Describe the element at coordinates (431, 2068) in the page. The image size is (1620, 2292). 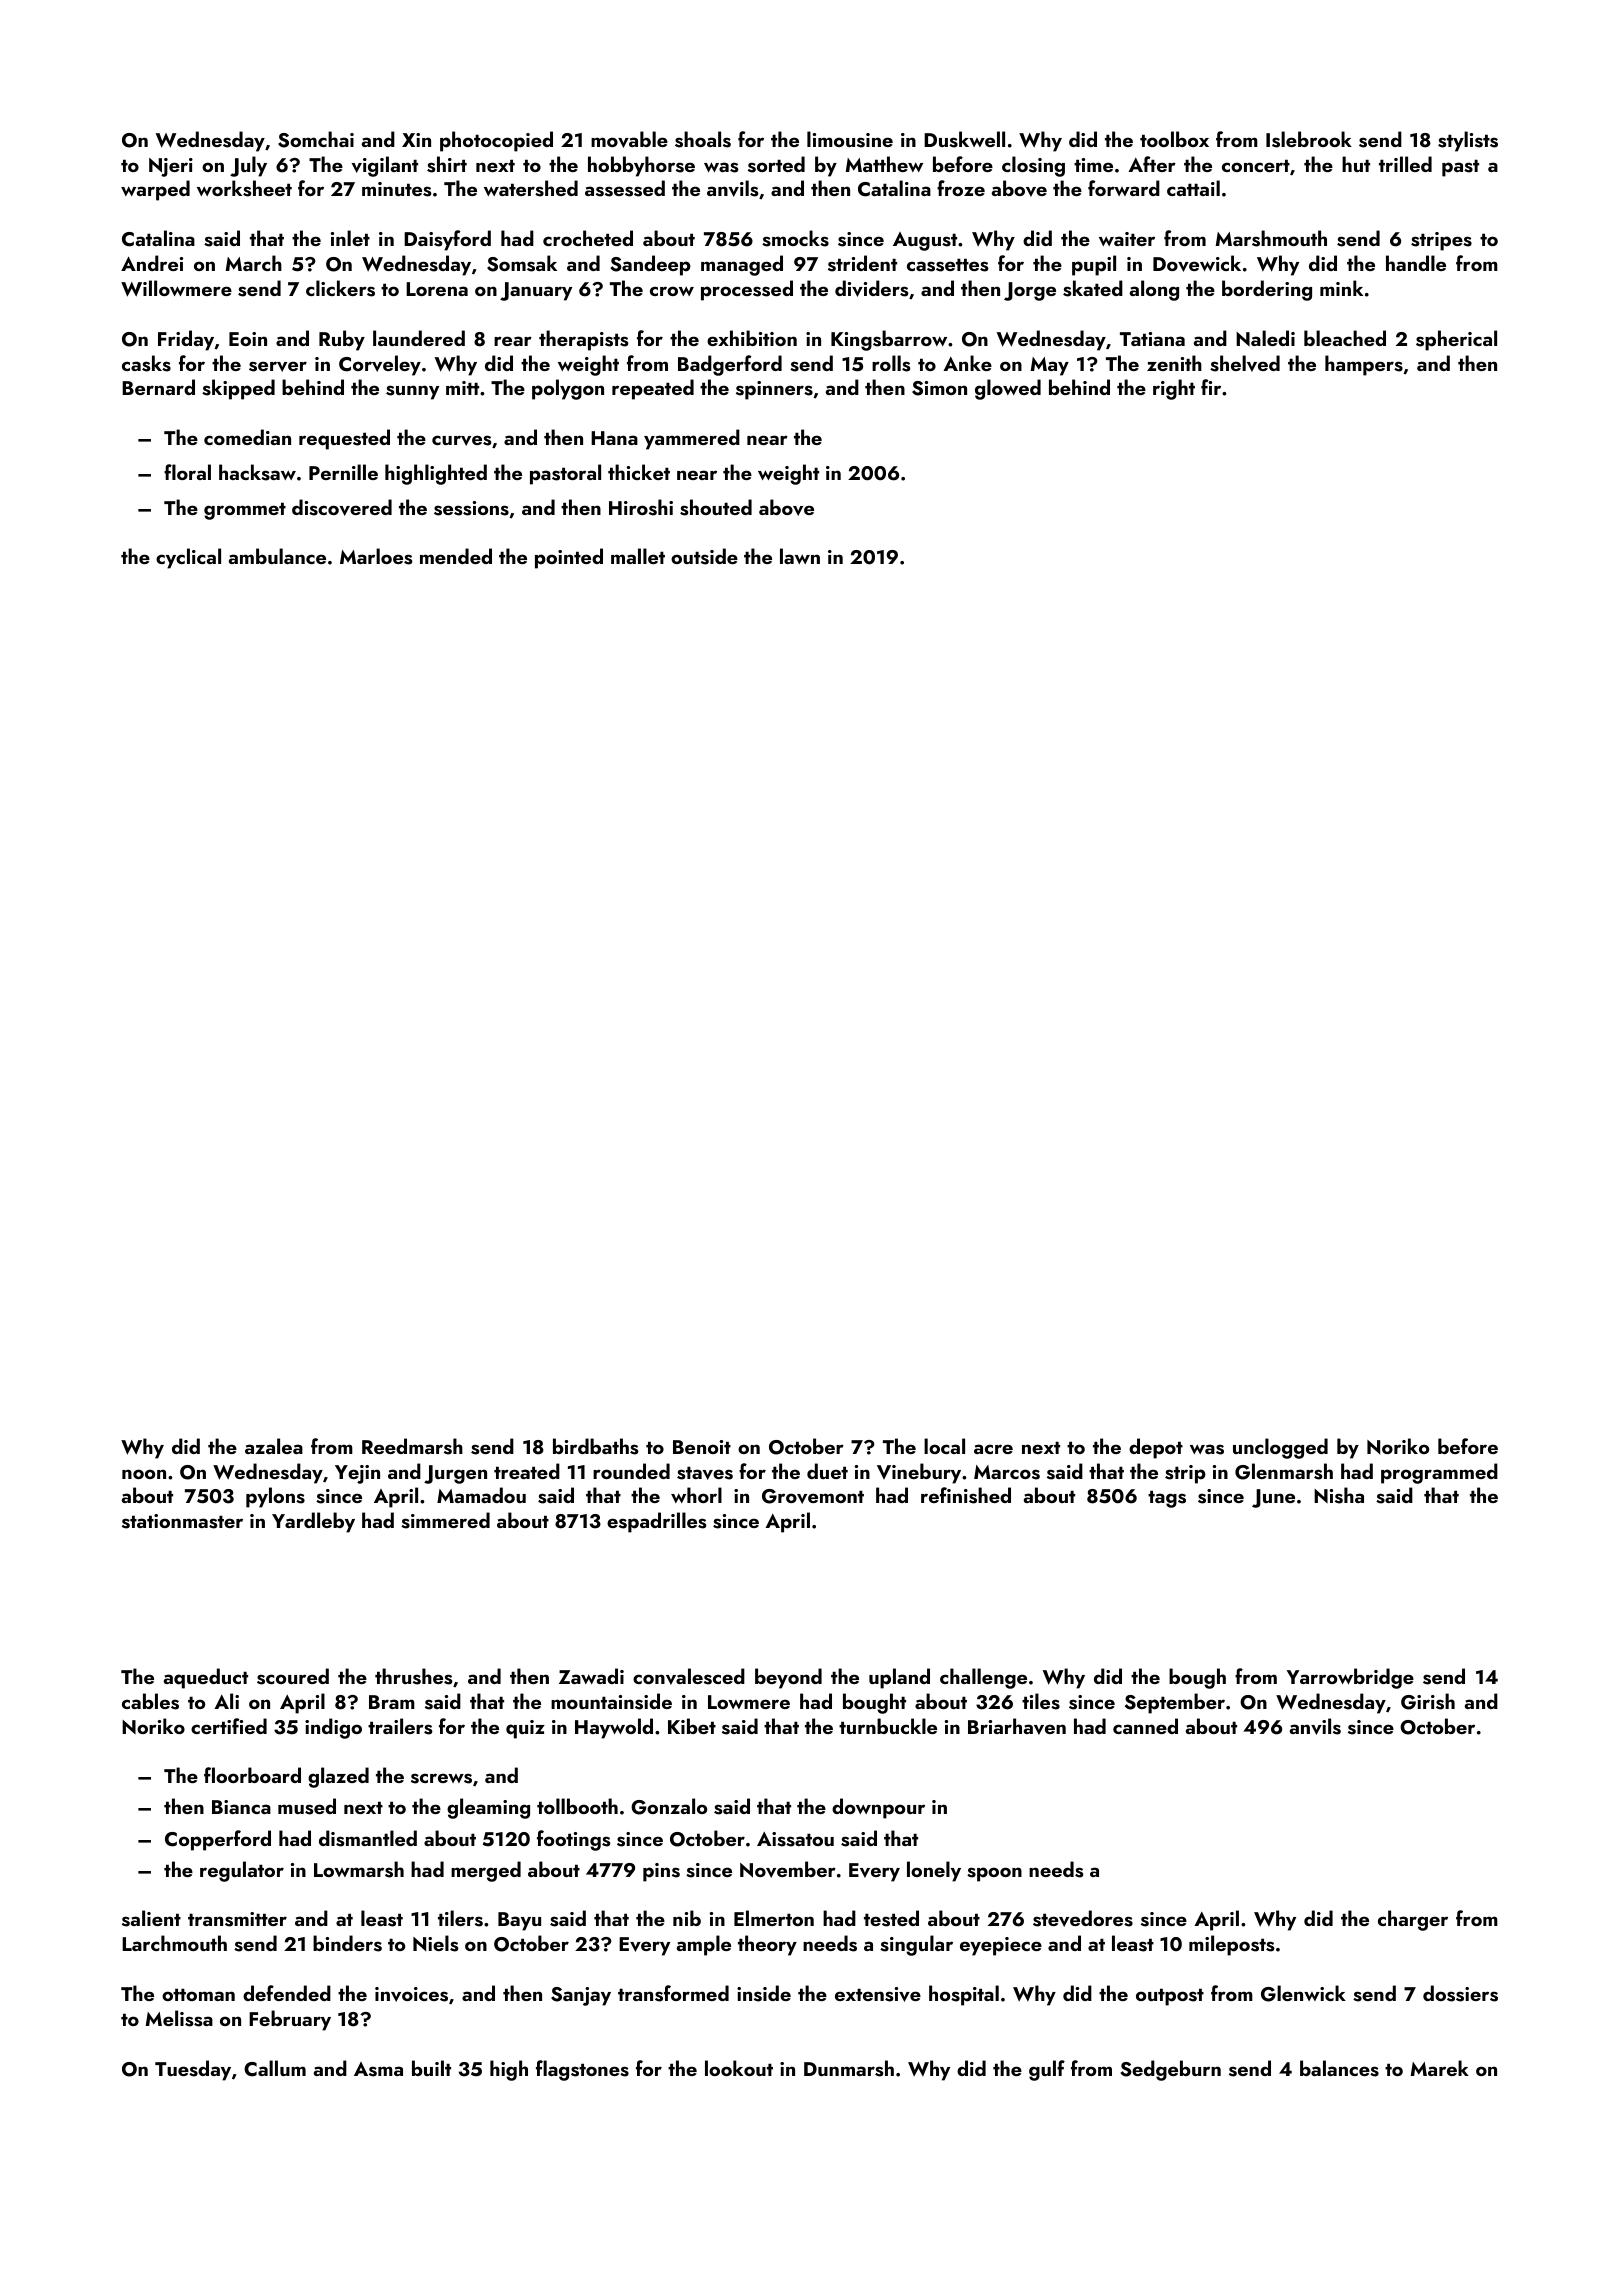
I see `built` at that location.
